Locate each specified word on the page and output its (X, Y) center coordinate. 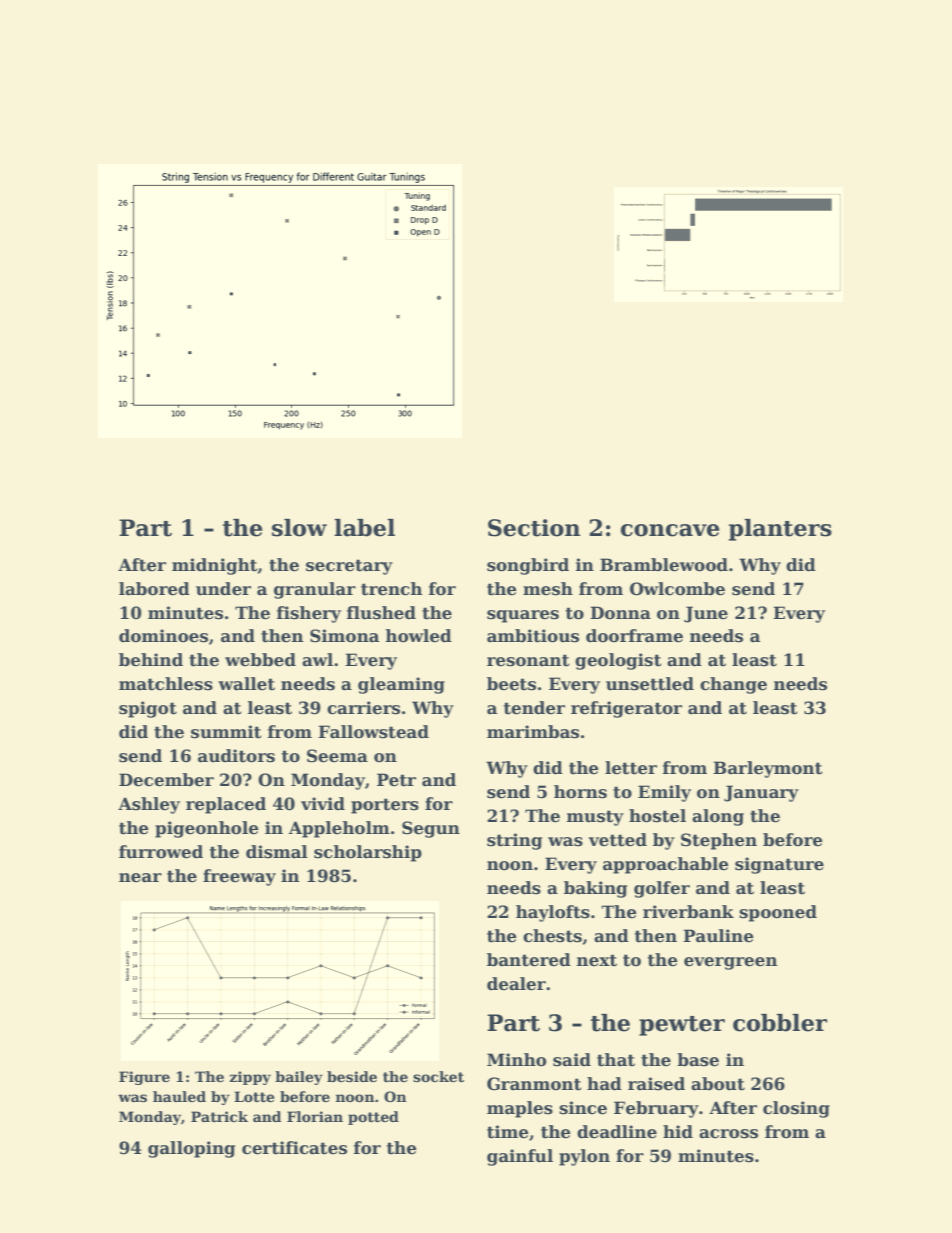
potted (373, 1118)
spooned (778, 913)
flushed (381, 613)
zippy (250, 1078)
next (597, 960)
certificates (294, 1148)
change (733, 685)
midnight (215, 566)
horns (580, 792)
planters (780, 530)
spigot (148, 709)
